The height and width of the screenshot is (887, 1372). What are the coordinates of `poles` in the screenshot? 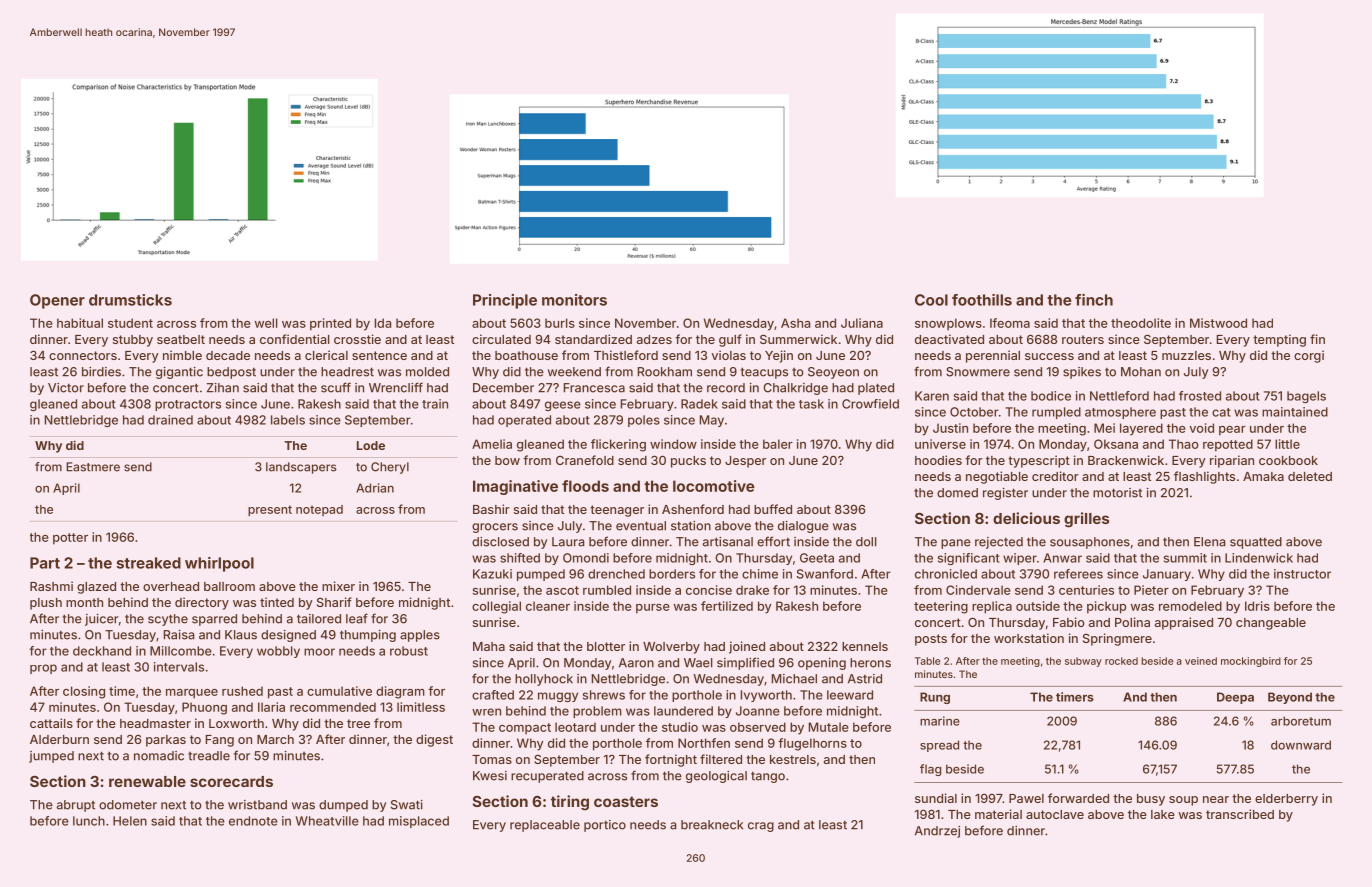 It's located at (644, 421).
